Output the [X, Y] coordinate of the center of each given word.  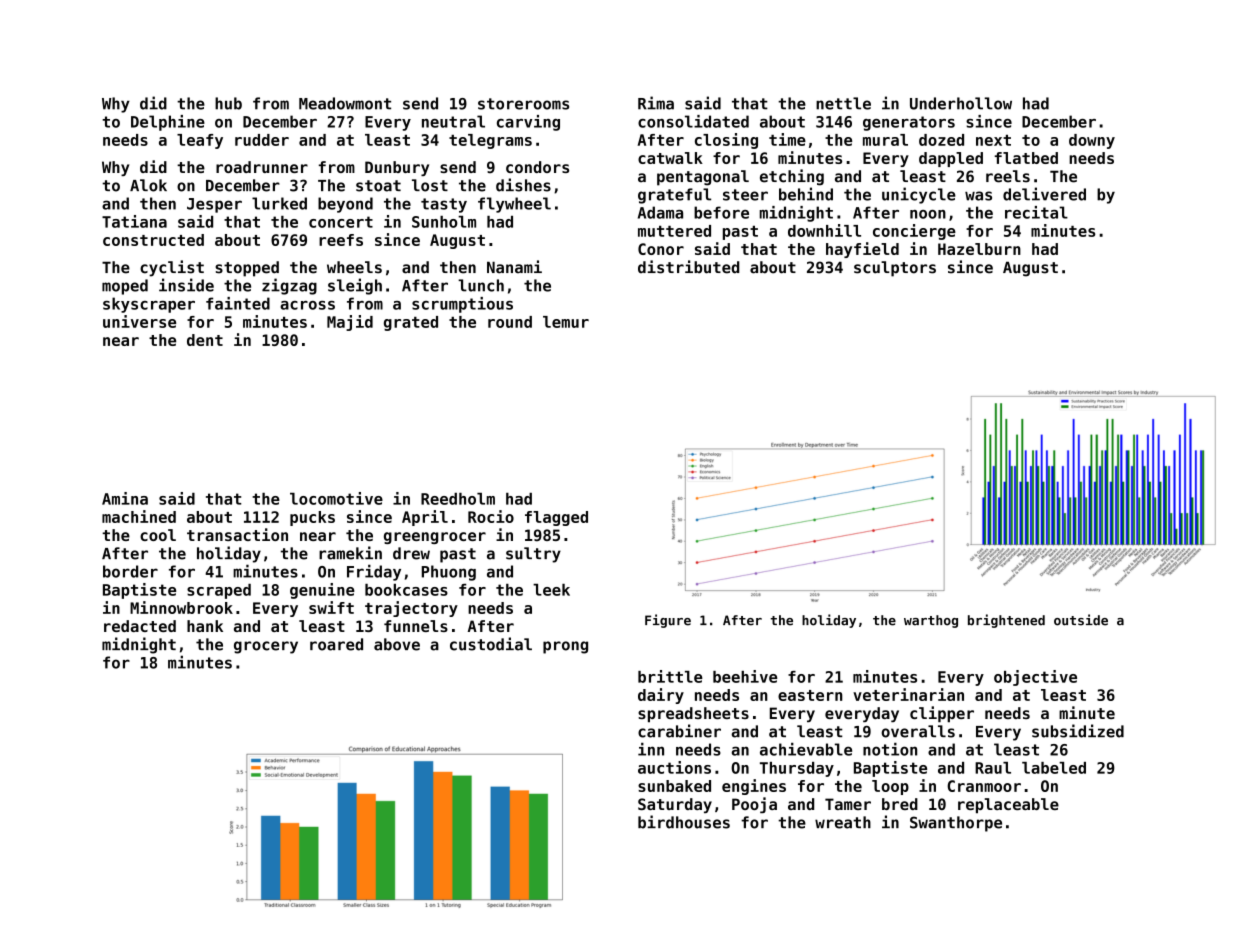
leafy [200, 141]
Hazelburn [979, 249]
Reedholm [458, 499]
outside [1081, 620]
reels [1008, 176]
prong [565, 647]
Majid [350, 323]
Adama [660, 212]
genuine [322, 591]
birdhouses [684, 822]
